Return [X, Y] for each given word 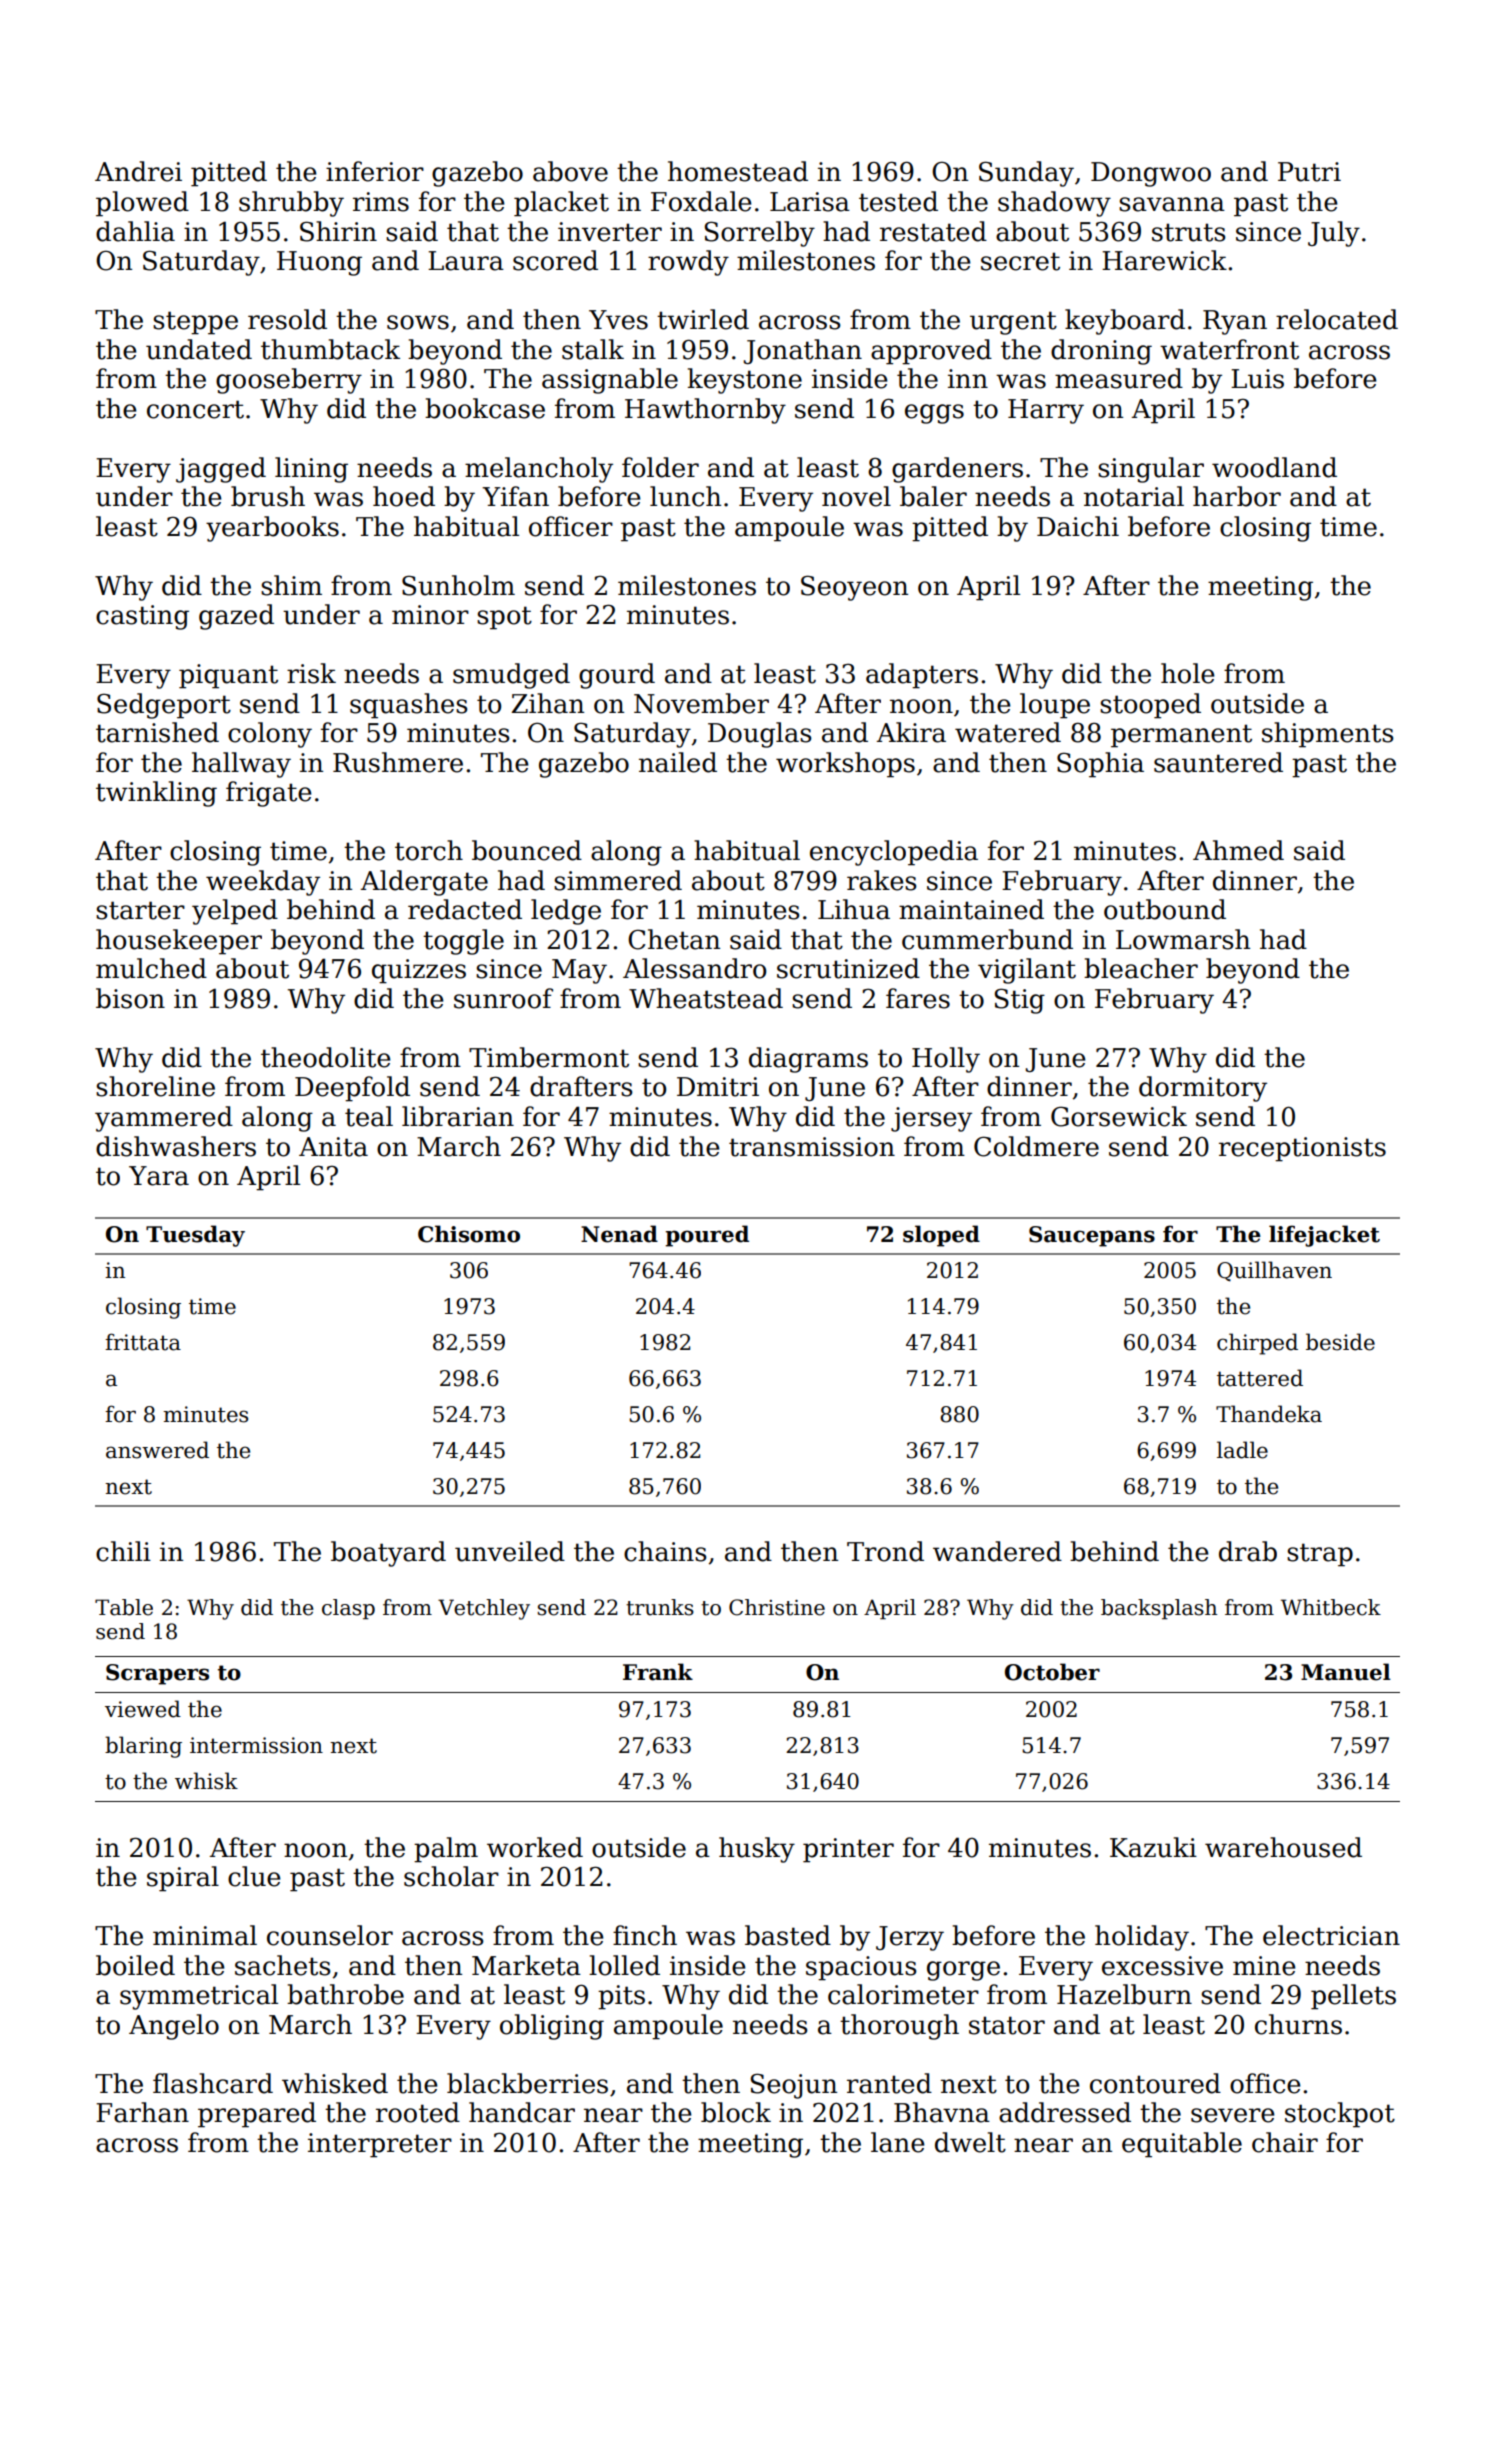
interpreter [380, 2145]
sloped [941, 1236]
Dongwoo [1151, 174]
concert [195, 409]
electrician [1331, 1935]
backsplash [1159, 1609]
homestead [738, 171]
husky [757, 1850]
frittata [143, 1342]
